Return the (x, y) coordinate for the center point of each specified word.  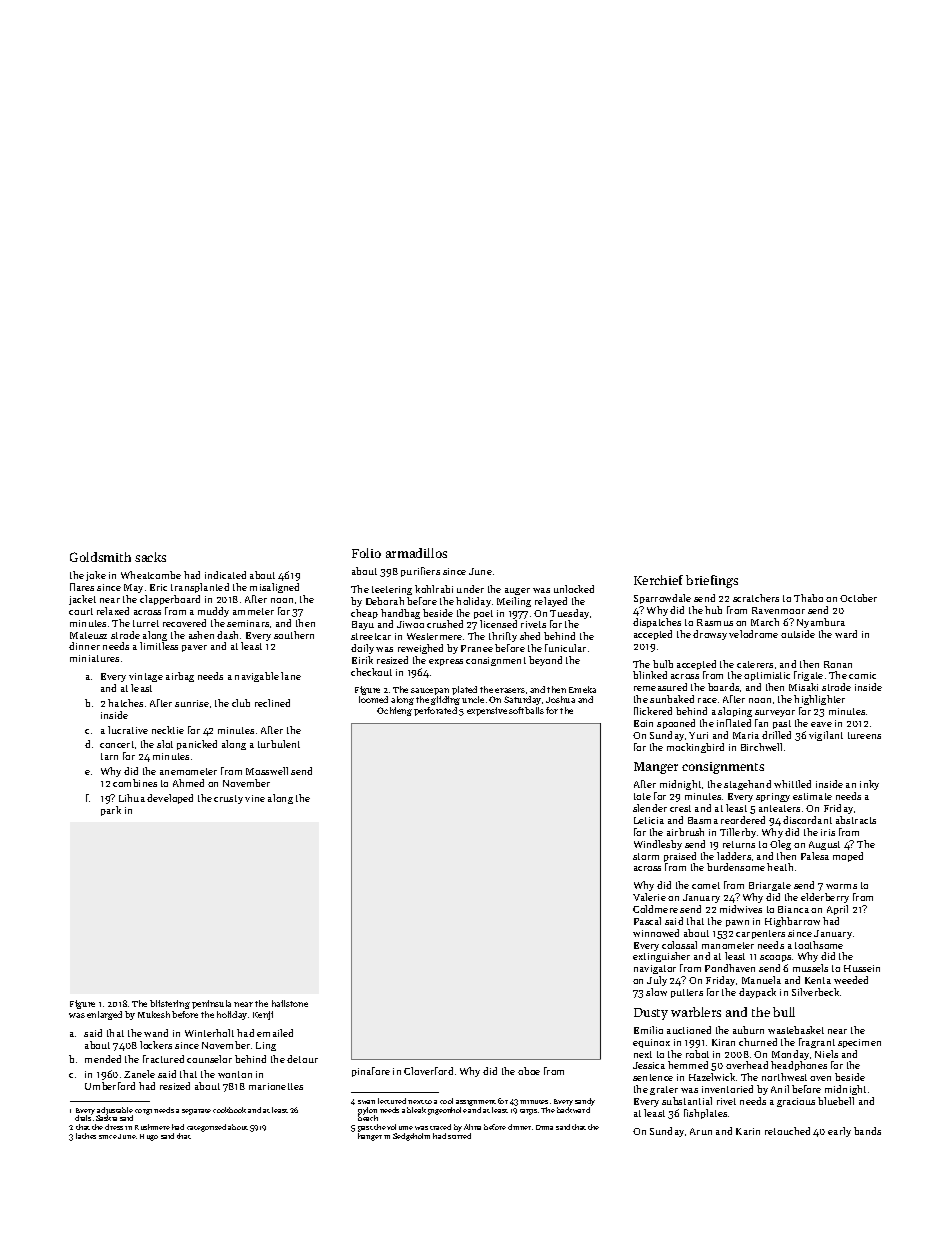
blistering (170, 1004)
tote (642, 796)
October (858, 598)
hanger (370, 1137)
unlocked (574, 589)
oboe (529, 1071)
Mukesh (154, 1014)
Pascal (647, 921)
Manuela (761, 980)
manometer (728, 945)
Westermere (434, 636)
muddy (213, 612)
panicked (197, 745)
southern (294, 635)
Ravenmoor (778, 610)
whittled (792, 784)
